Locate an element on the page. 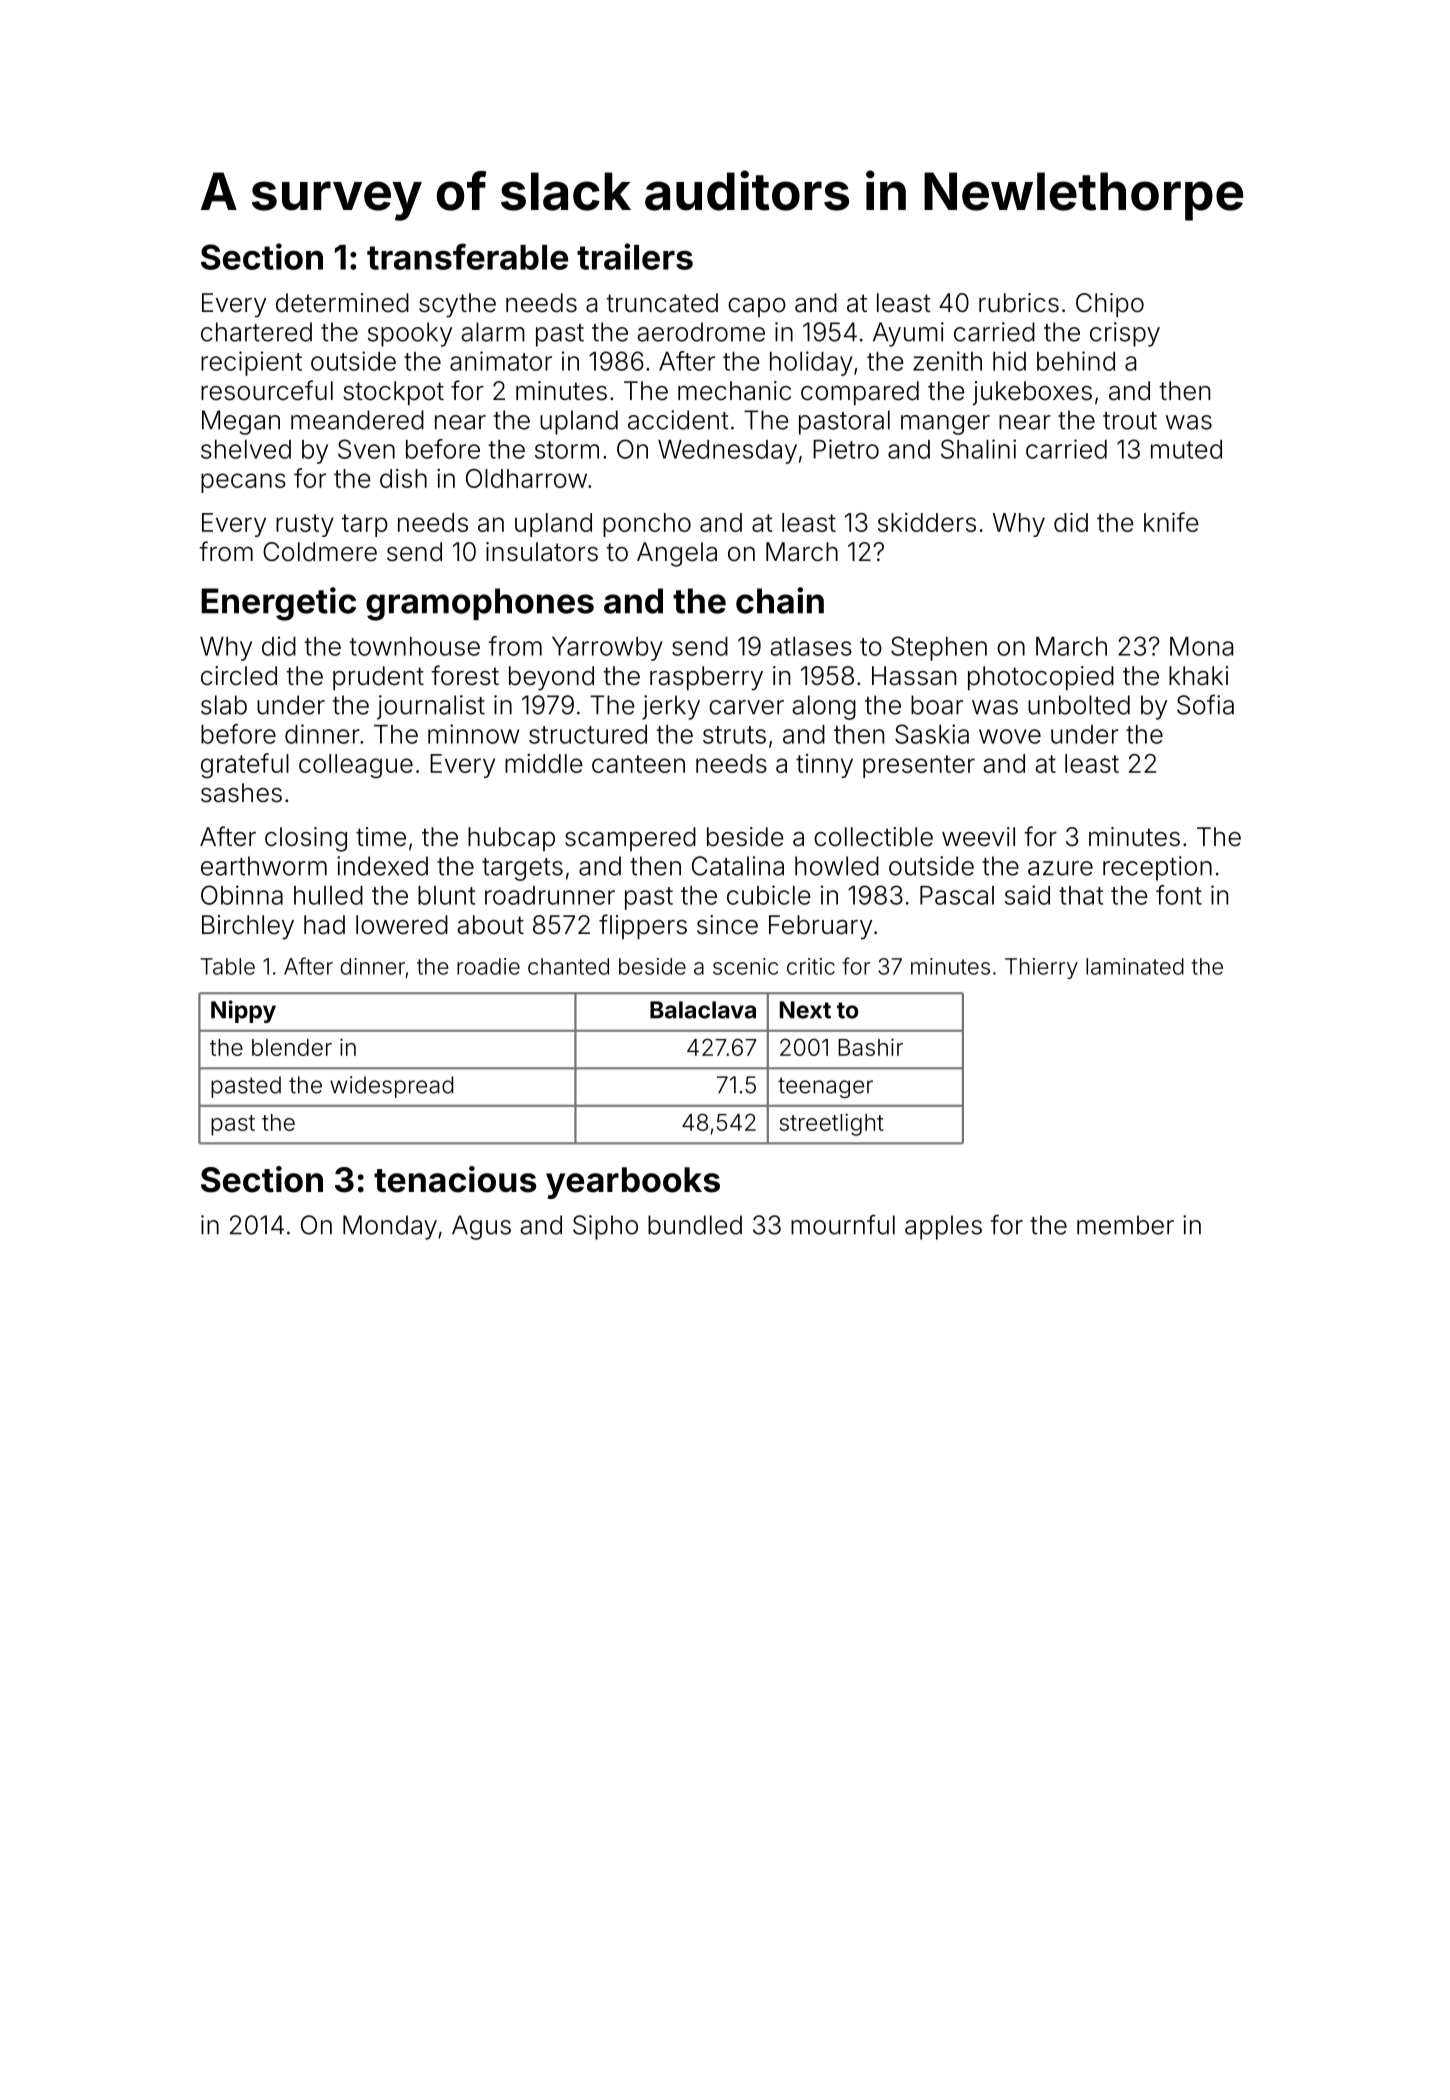 This image has height=2100, width=1450. determined is located at coordinates (342, 303).
